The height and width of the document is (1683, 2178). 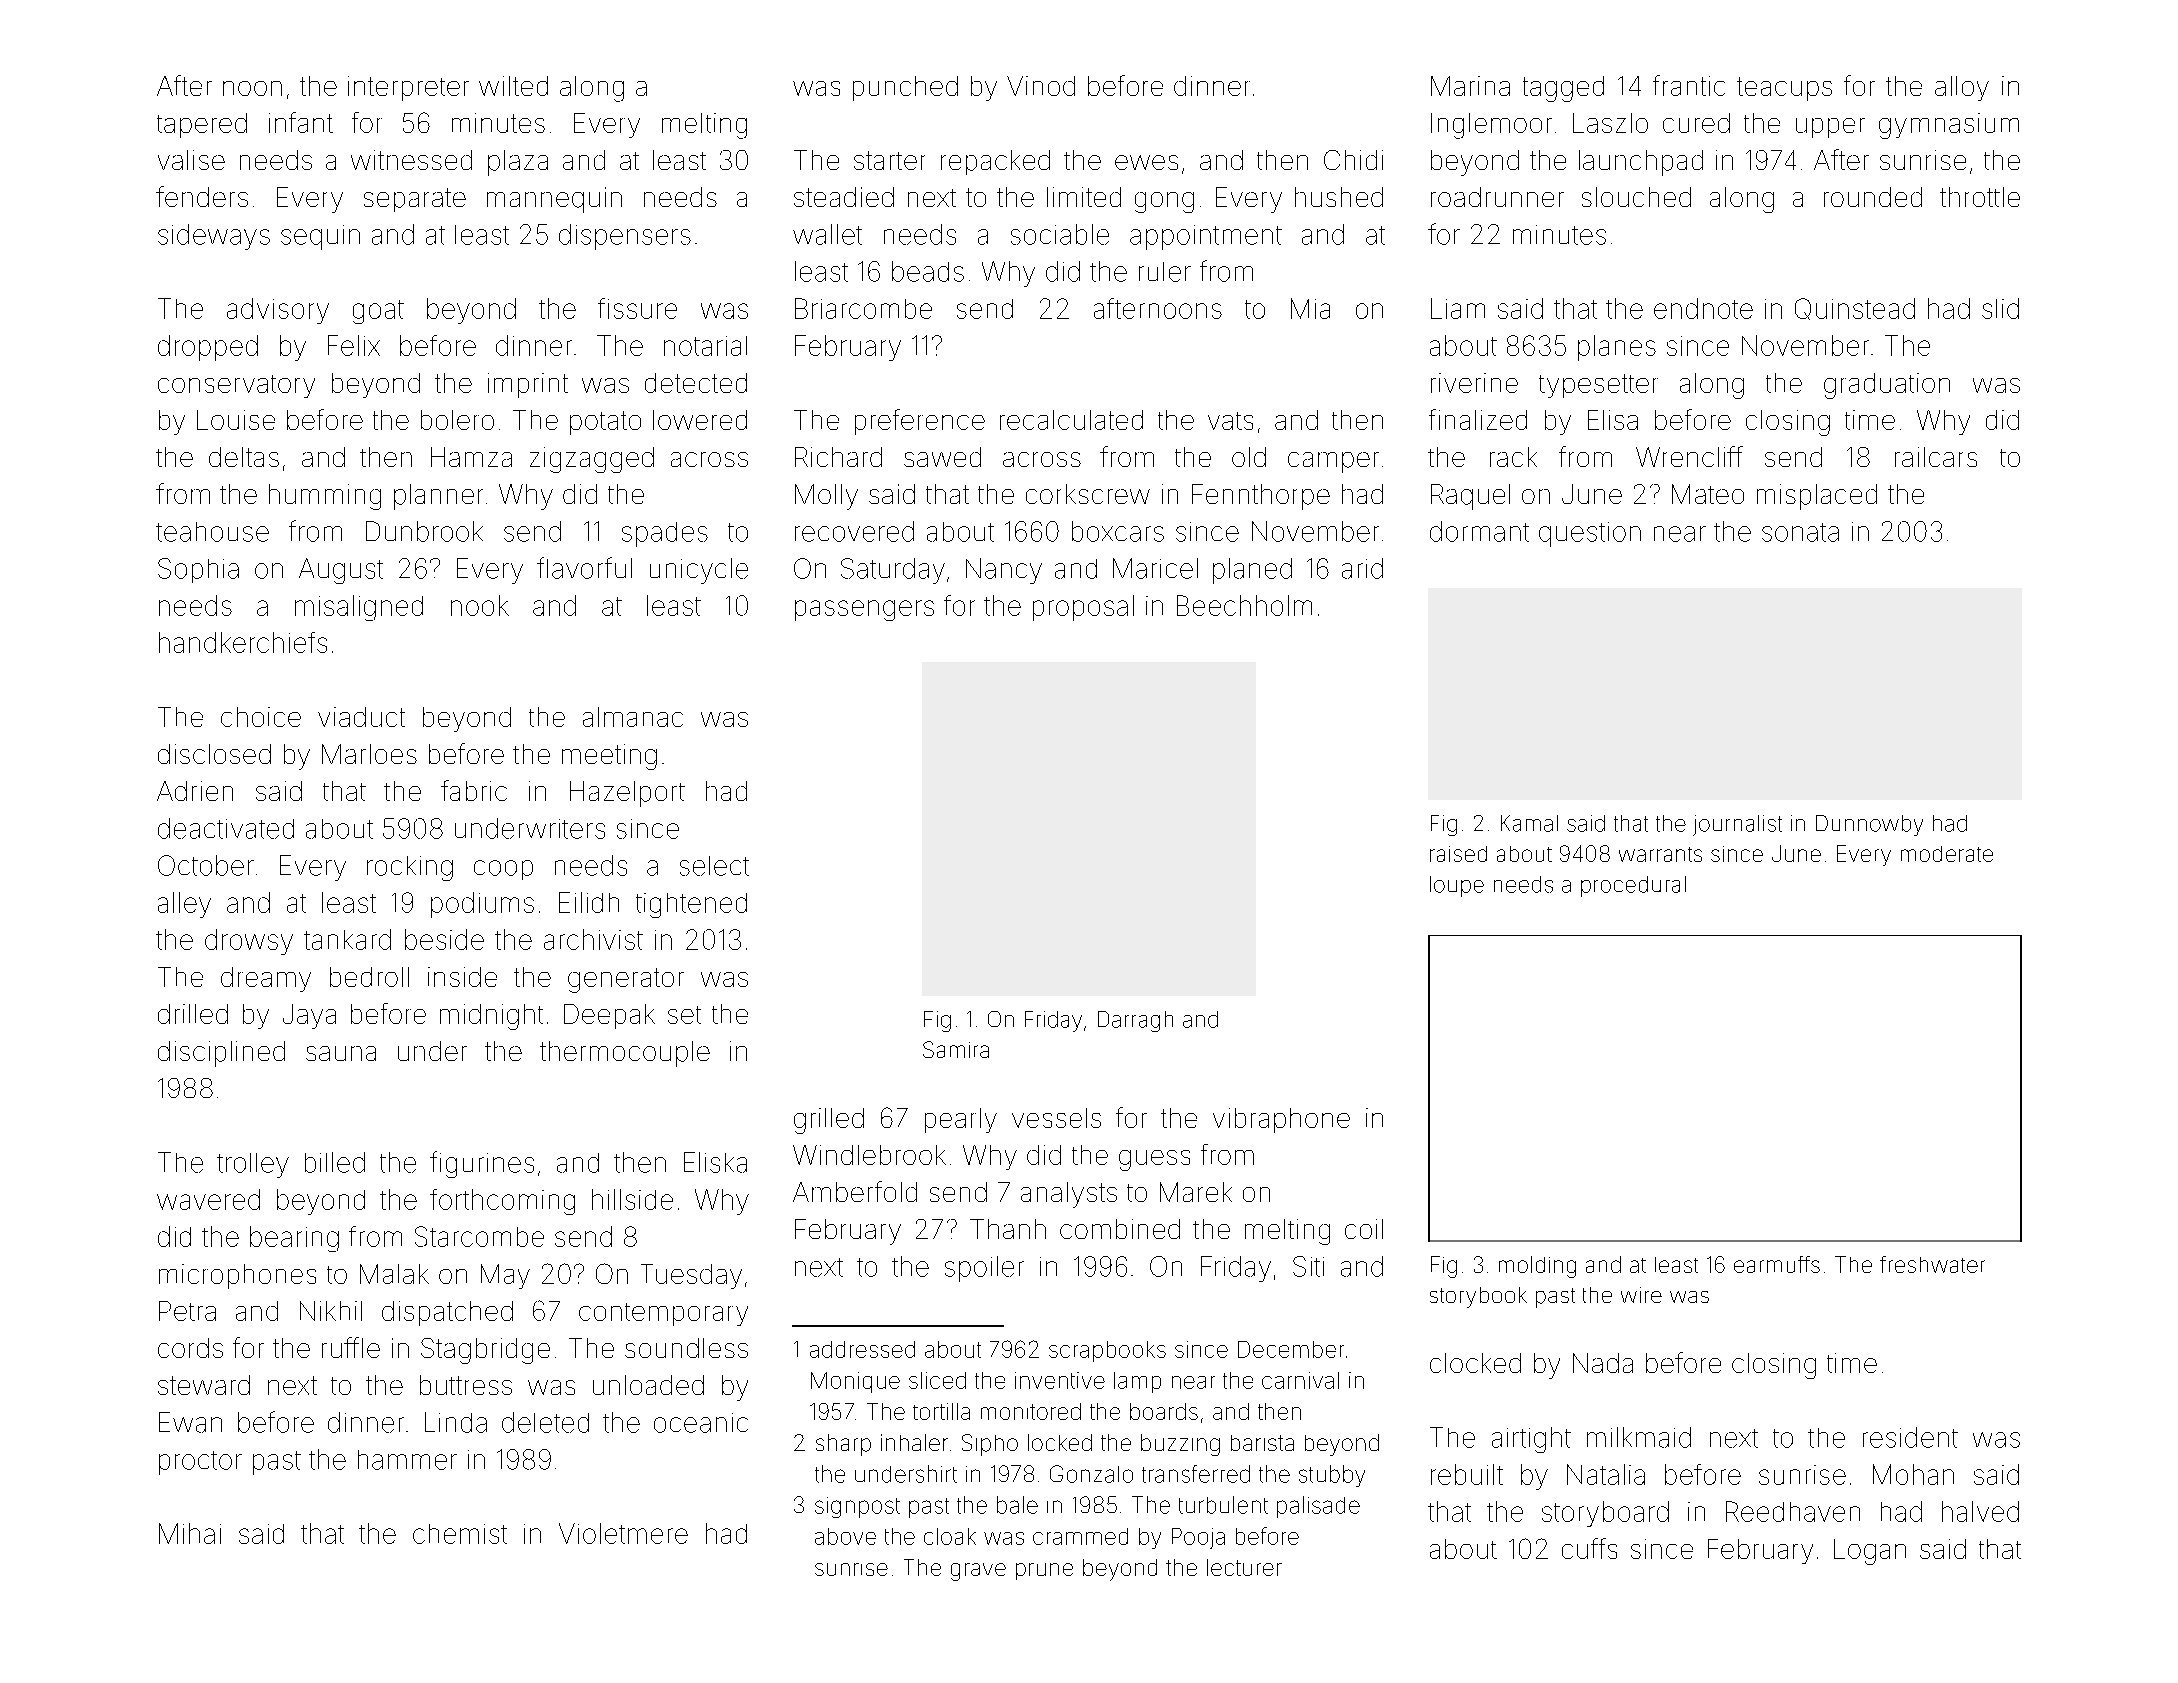 I want to click on conservatory, so click(x=236, y=386).
